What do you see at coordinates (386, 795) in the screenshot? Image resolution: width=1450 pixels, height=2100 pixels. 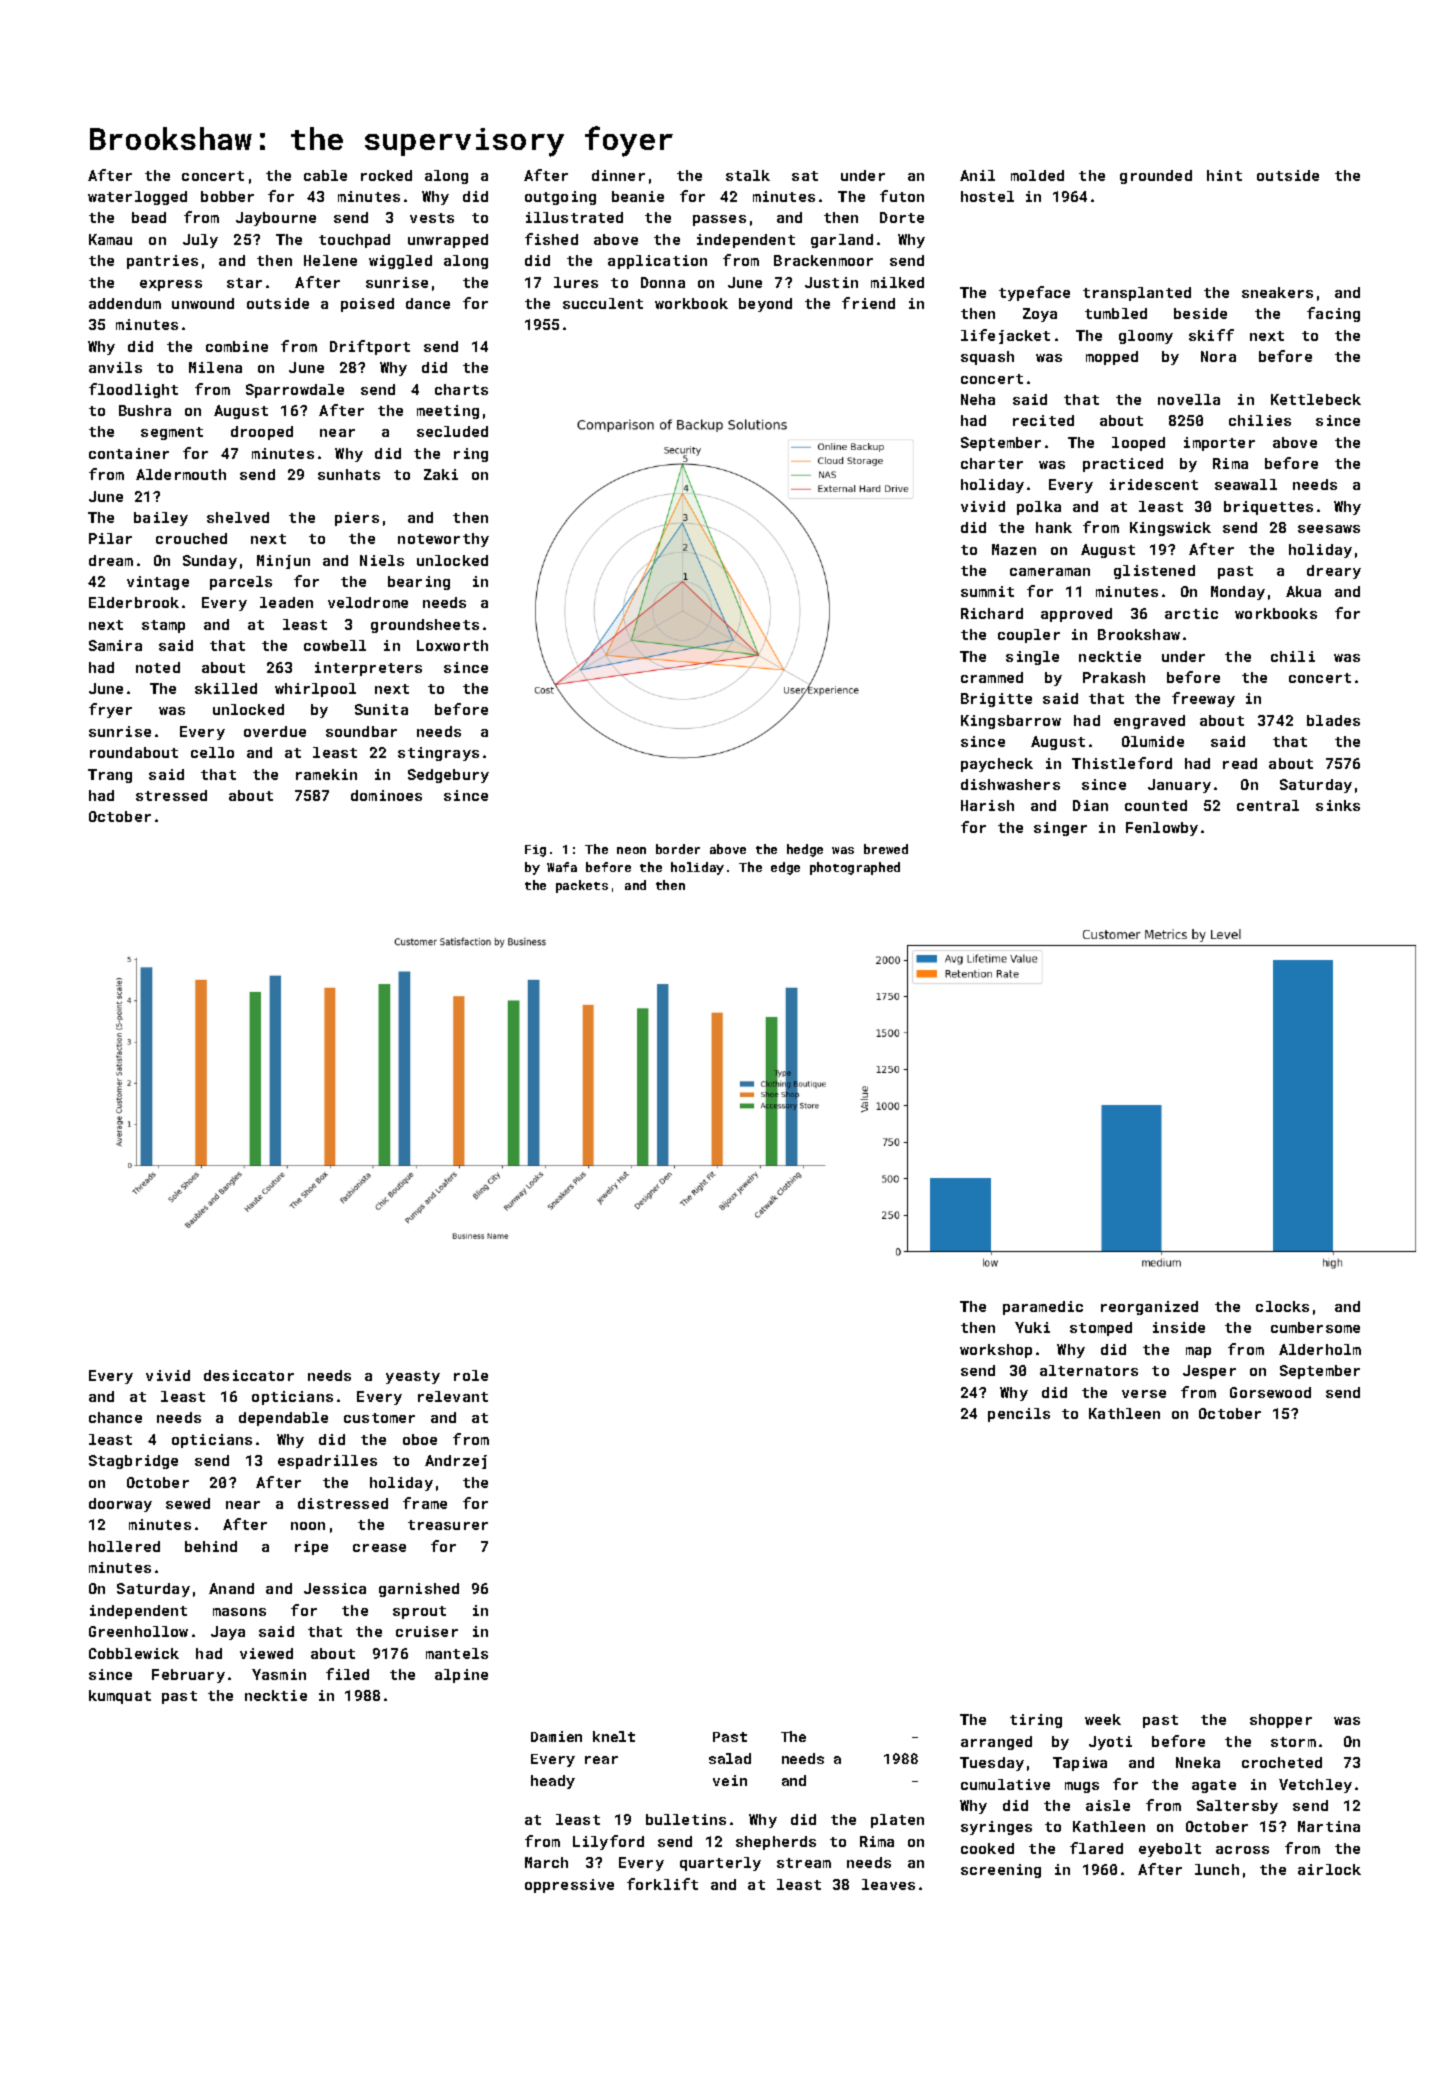 I see `dominoes` at bounding box center [386, 795].
